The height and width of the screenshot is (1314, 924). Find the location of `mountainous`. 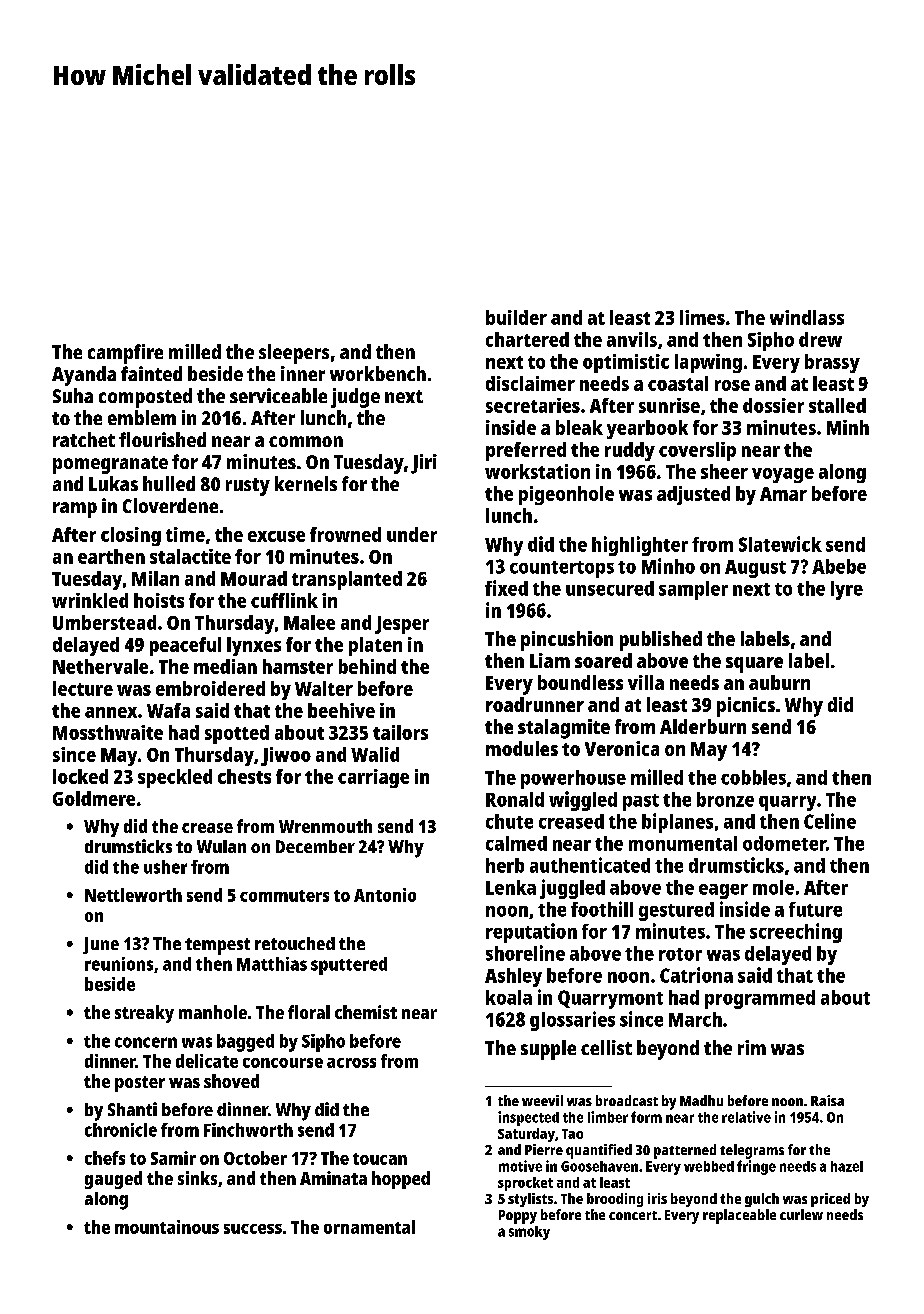

mountainous is located at coordinates (167, 1227).
